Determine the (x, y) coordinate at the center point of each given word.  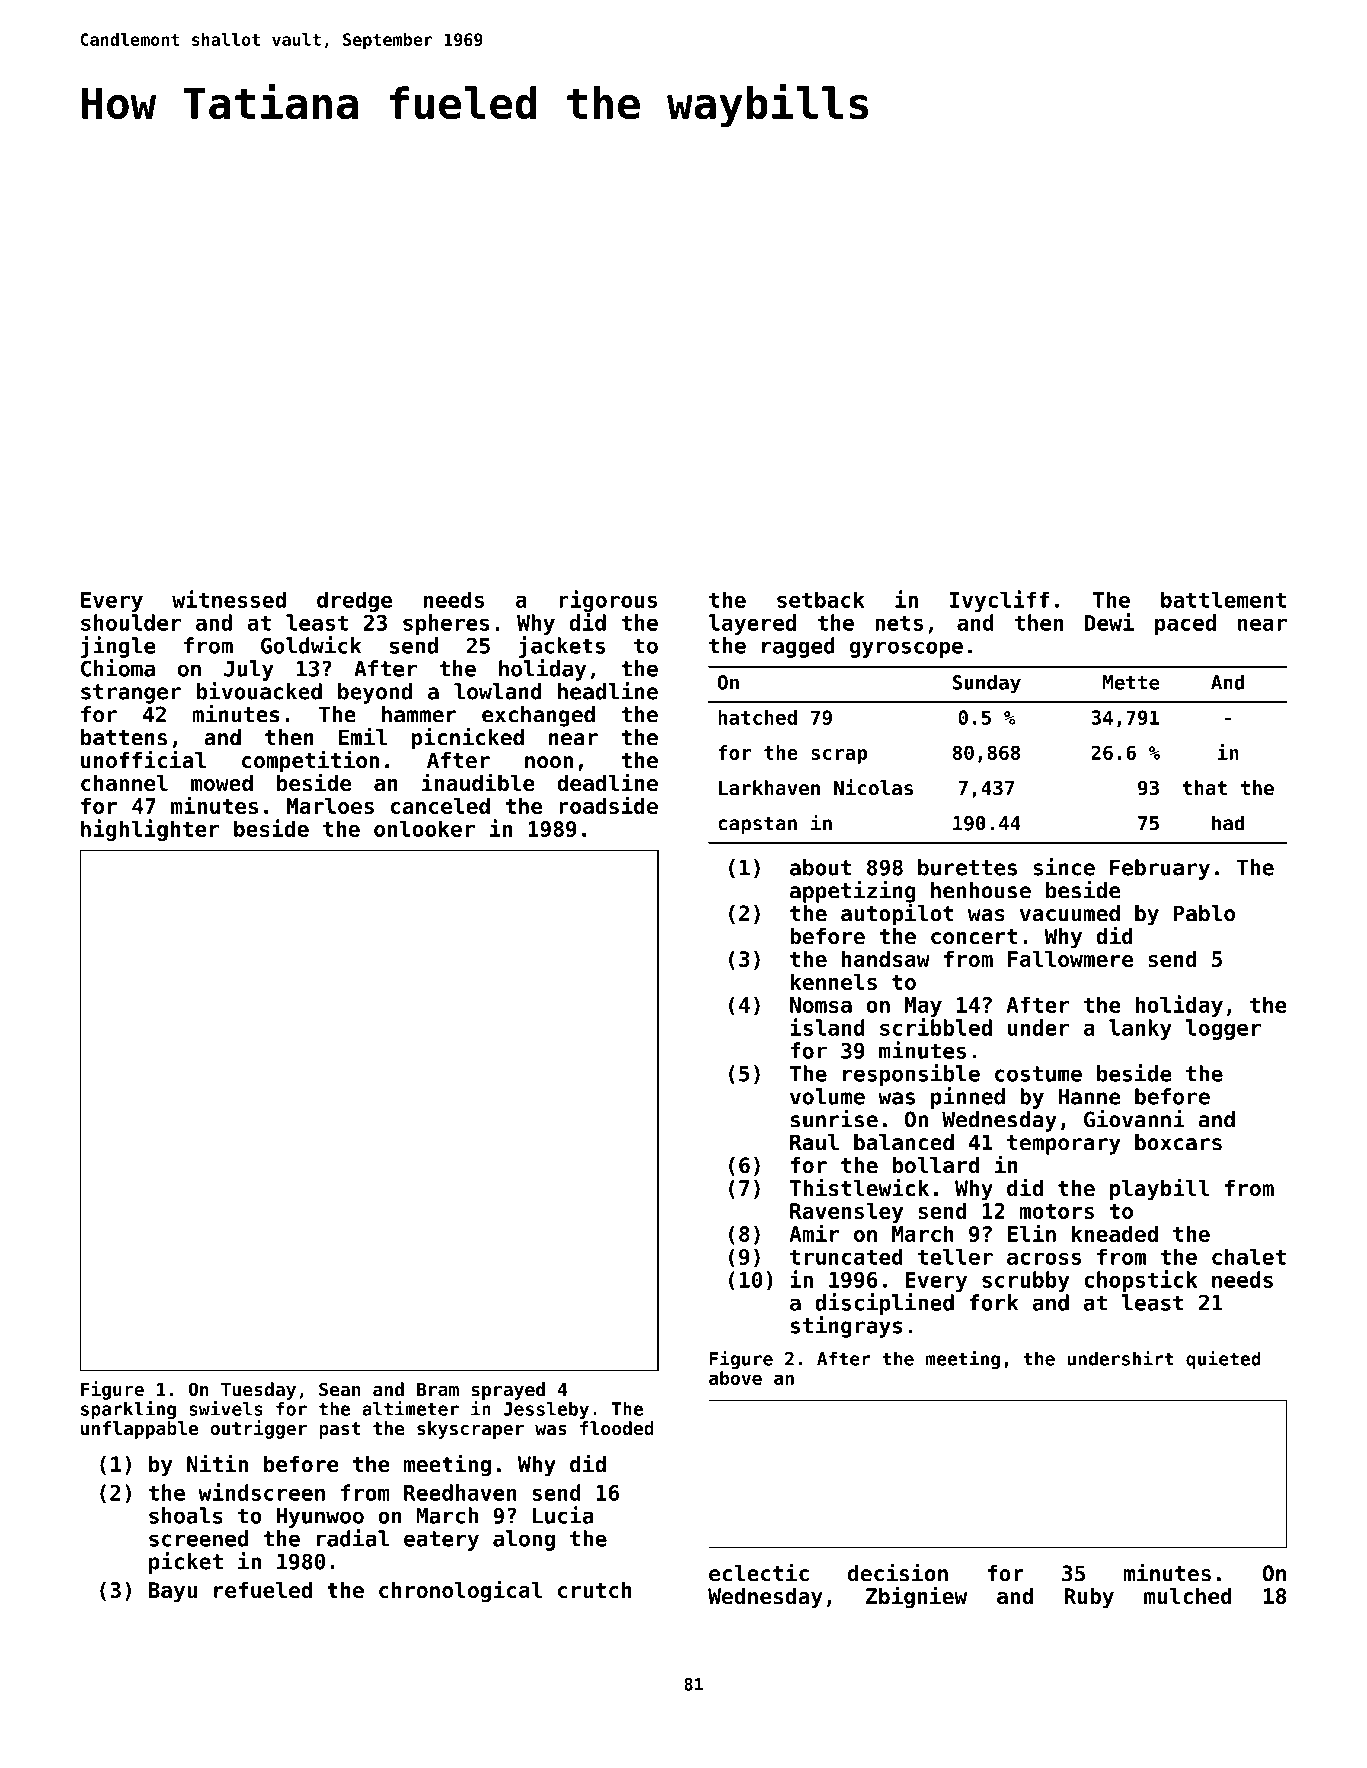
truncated (846, 1256)
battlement (1223, 599)
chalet (1249, 1256)
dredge (354, 601)
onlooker (424, 828)
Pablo (1204, 913)
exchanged (538, 716)
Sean (339, 1389)
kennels (834, 981)
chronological (460, 1591)
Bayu (173, 1592)
